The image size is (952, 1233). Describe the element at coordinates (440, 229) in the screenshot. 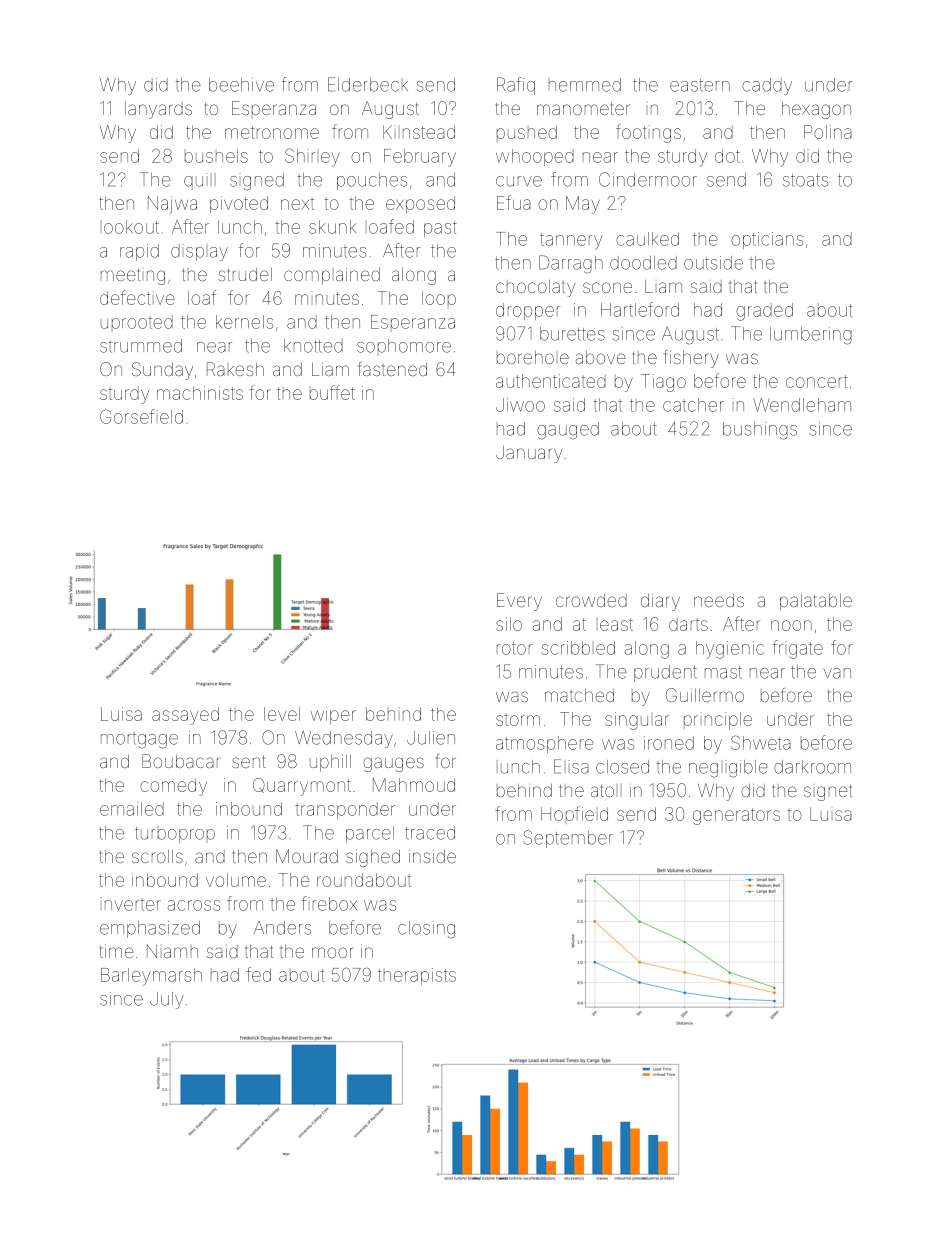

I see `past` at that location.
